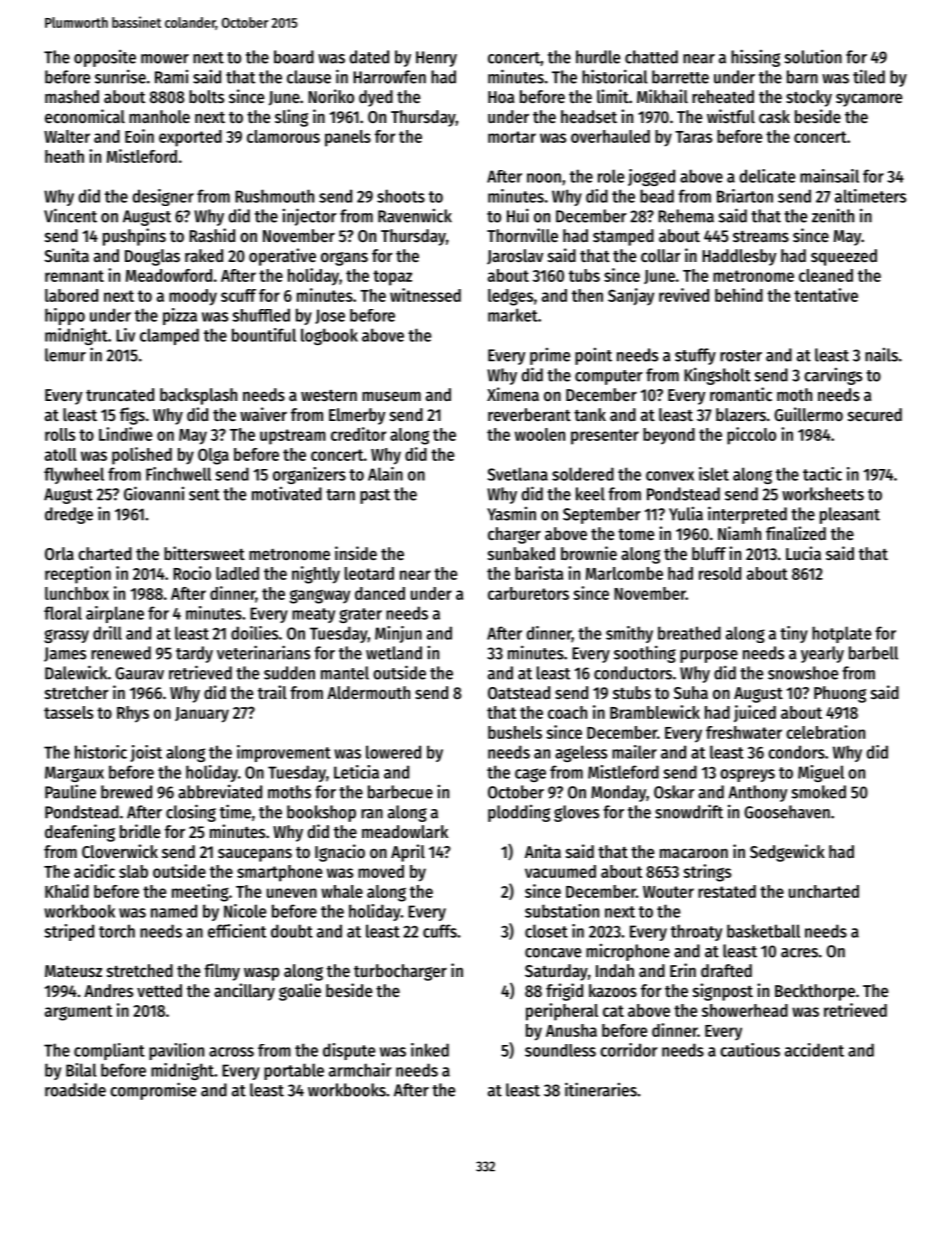 The image size is (952, 1233). I want to click on Alain, so click(385, 474).
